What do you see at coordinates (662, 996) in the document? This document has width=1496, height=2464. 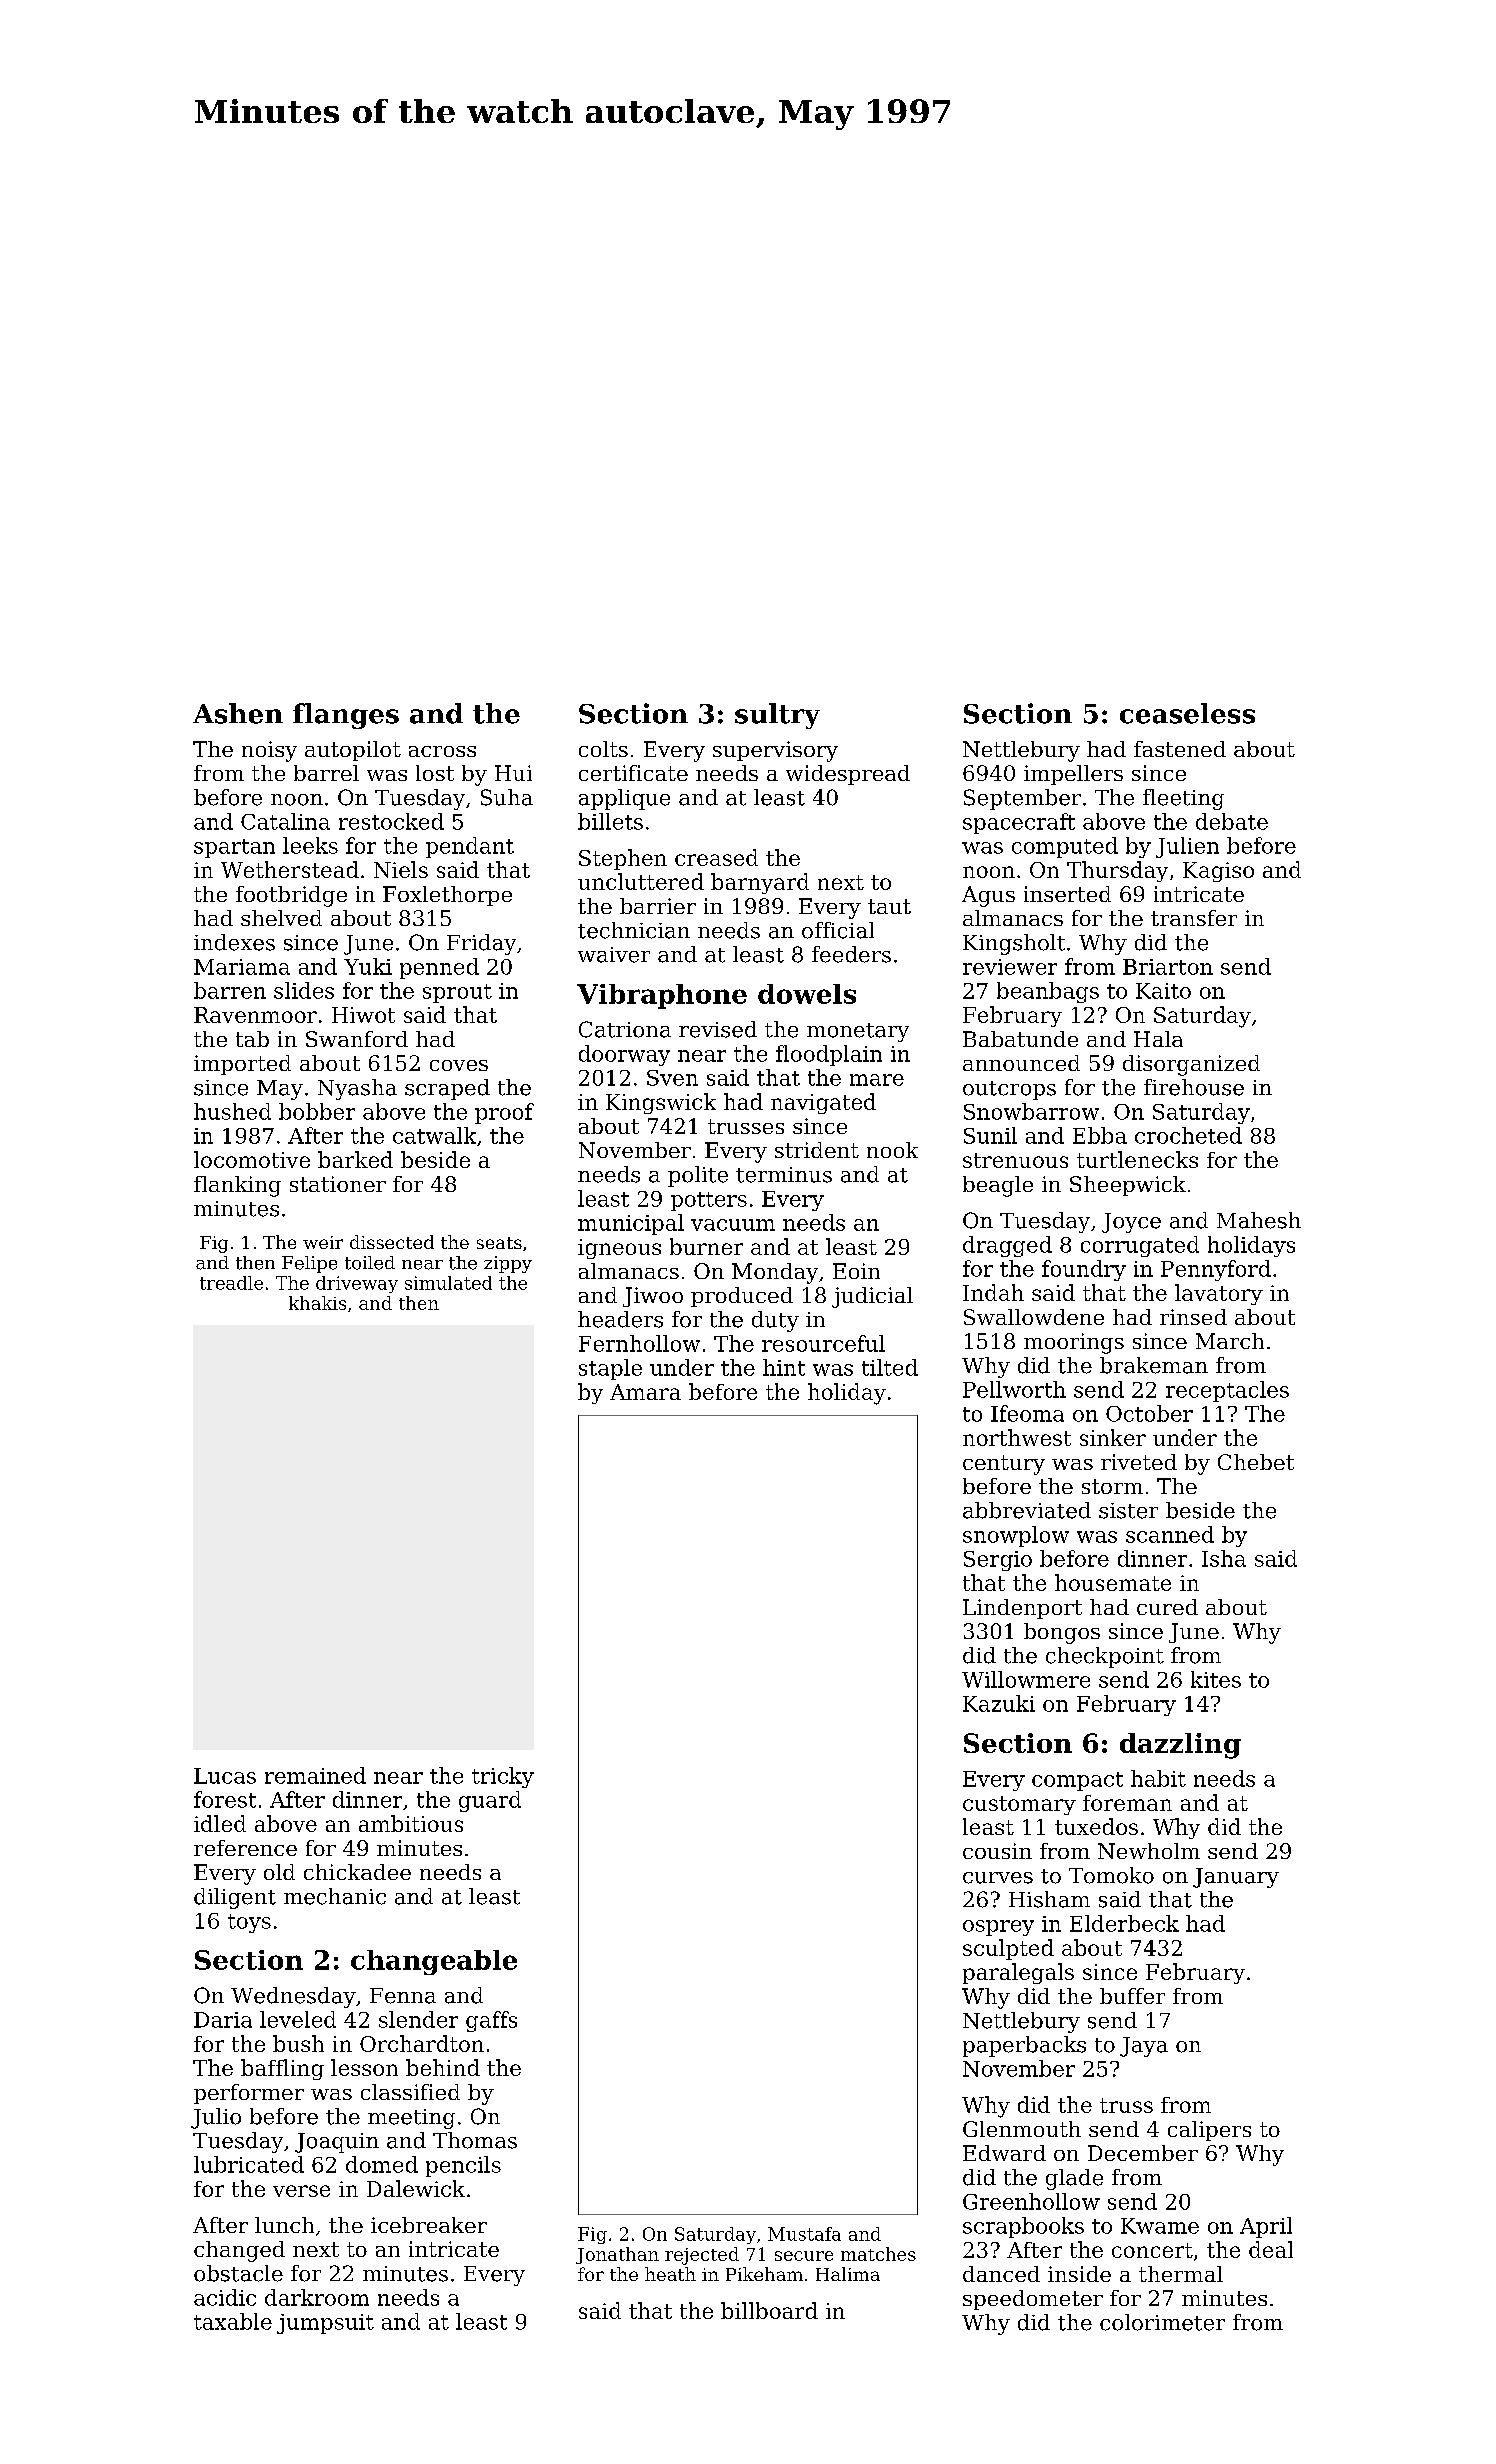 I see `Vibraphone` at bounding box center [662, 996].
